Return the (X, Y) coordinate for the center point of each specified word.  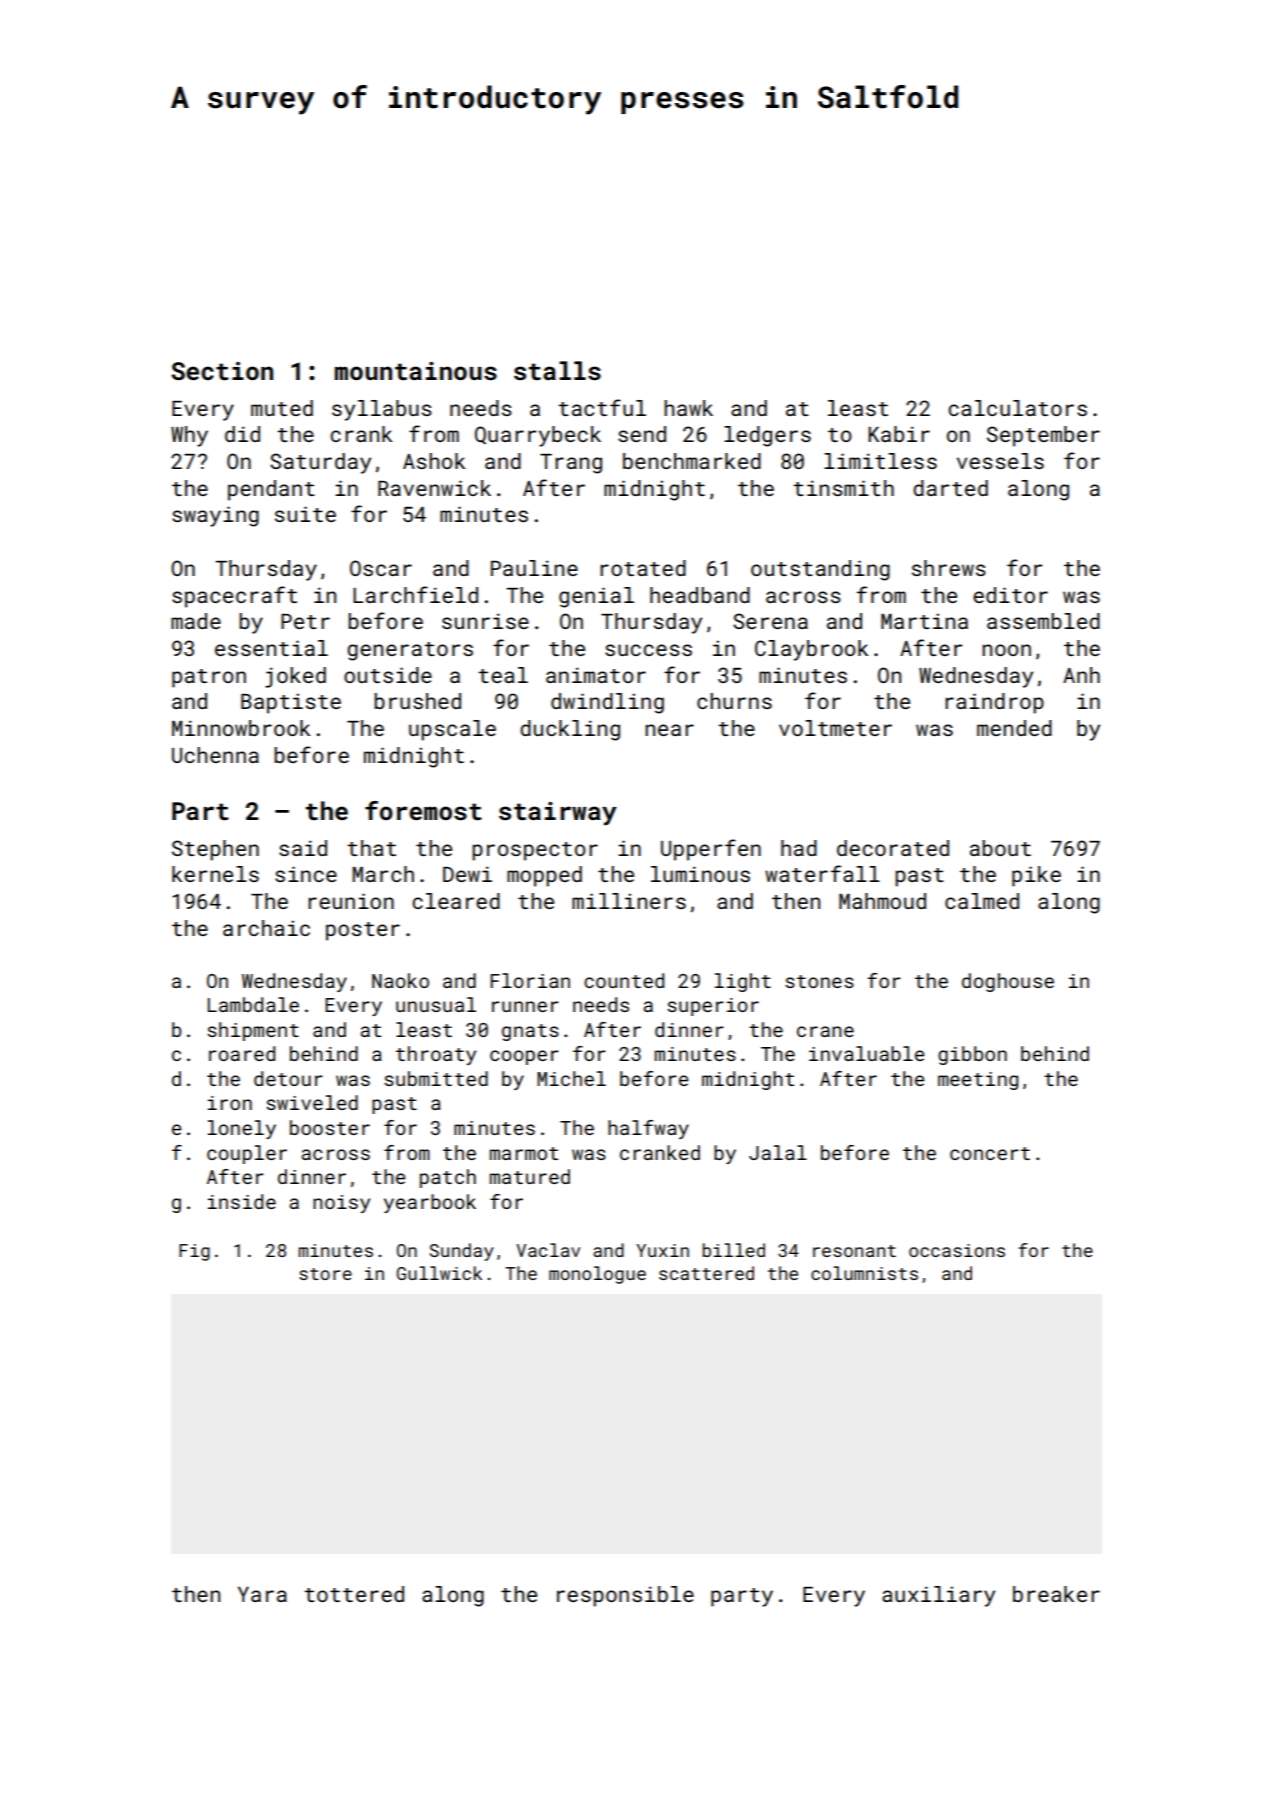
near (669, 730)
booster (330, 1127)
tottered (354, 1594)
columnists (864, 1273)
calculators (1017, 408)
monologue (597, 1275)
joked (295, 677)
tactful (602, 407)
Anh (1081, 675)
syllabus (382, 410)
